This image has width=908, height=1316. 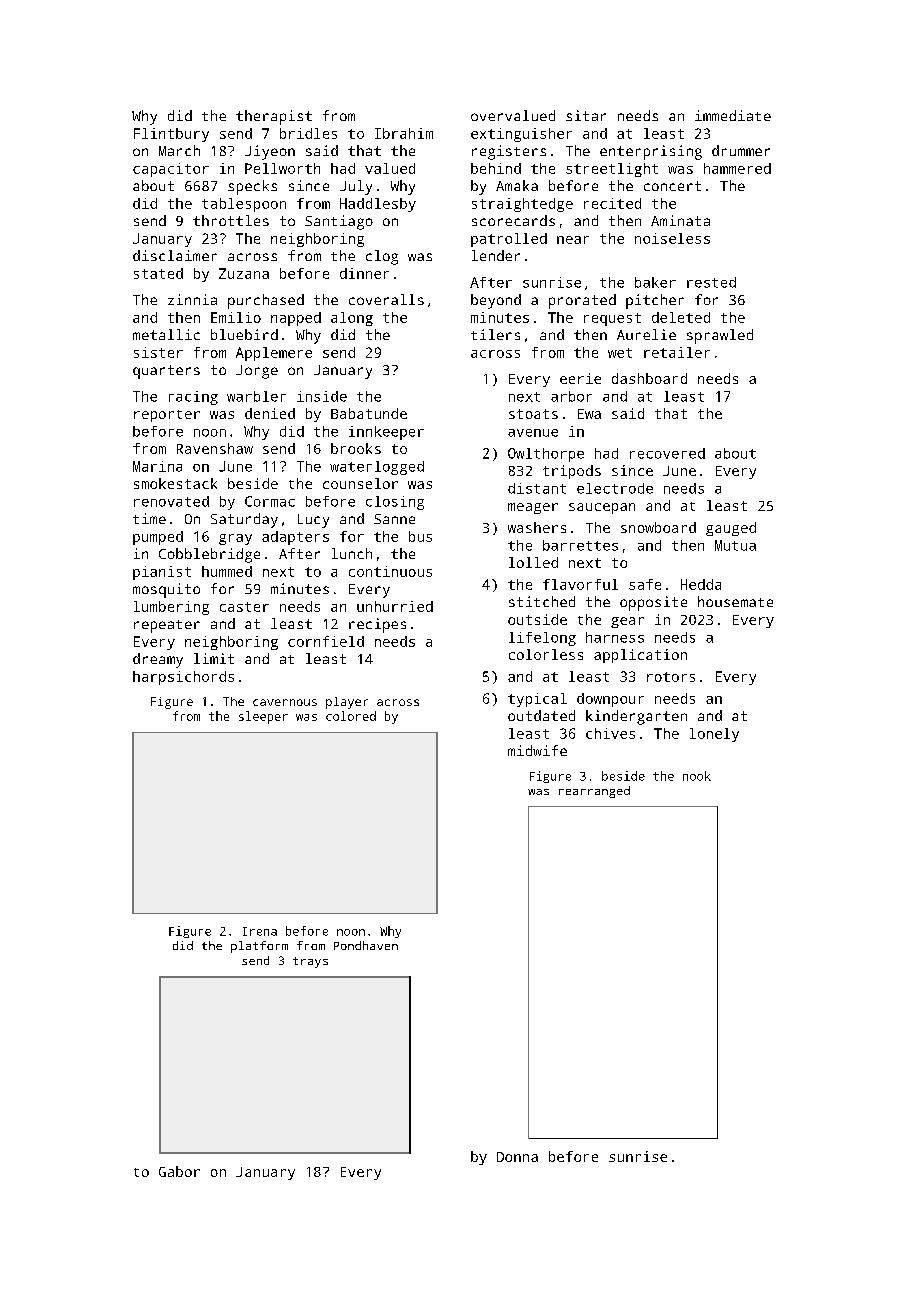 What do you see at coordinates (513, 220) in the image?
I see `scorecards` at bounding box center [513, 220].
